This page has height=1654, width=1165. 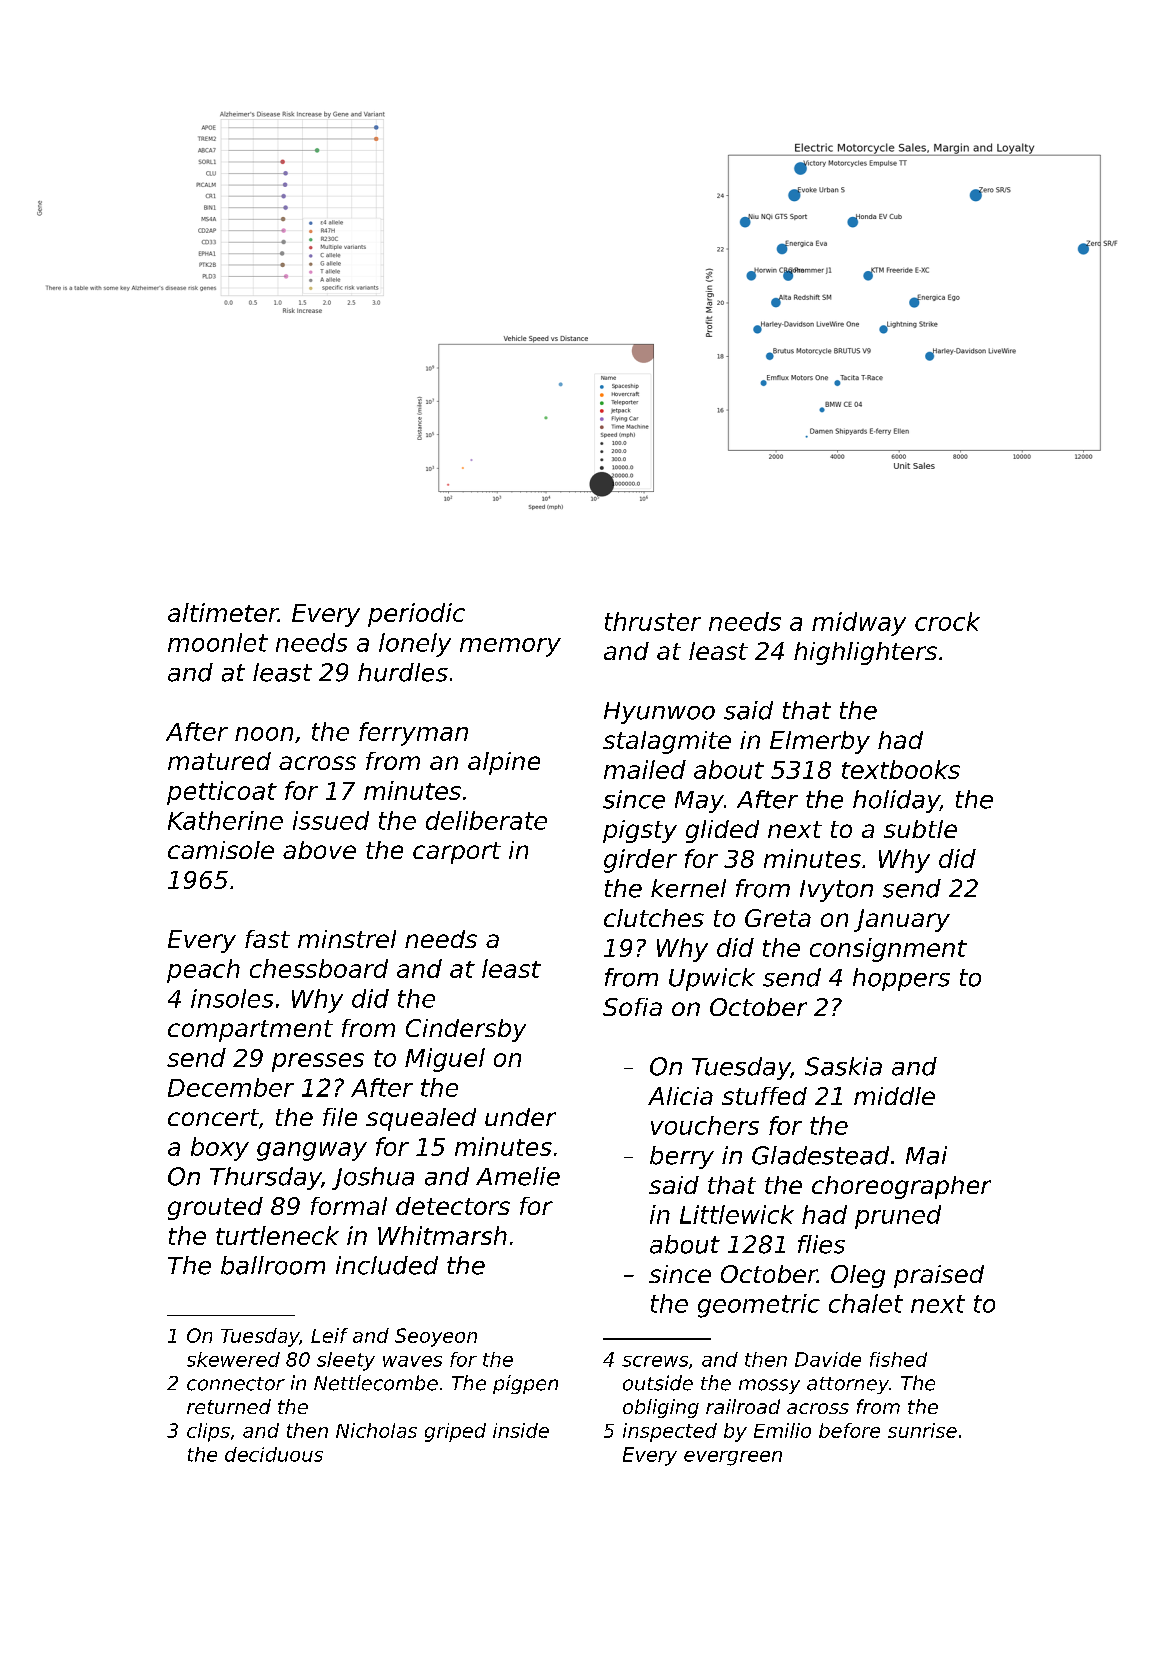 I want to click on moonlet, so click(x=218, y=642).
